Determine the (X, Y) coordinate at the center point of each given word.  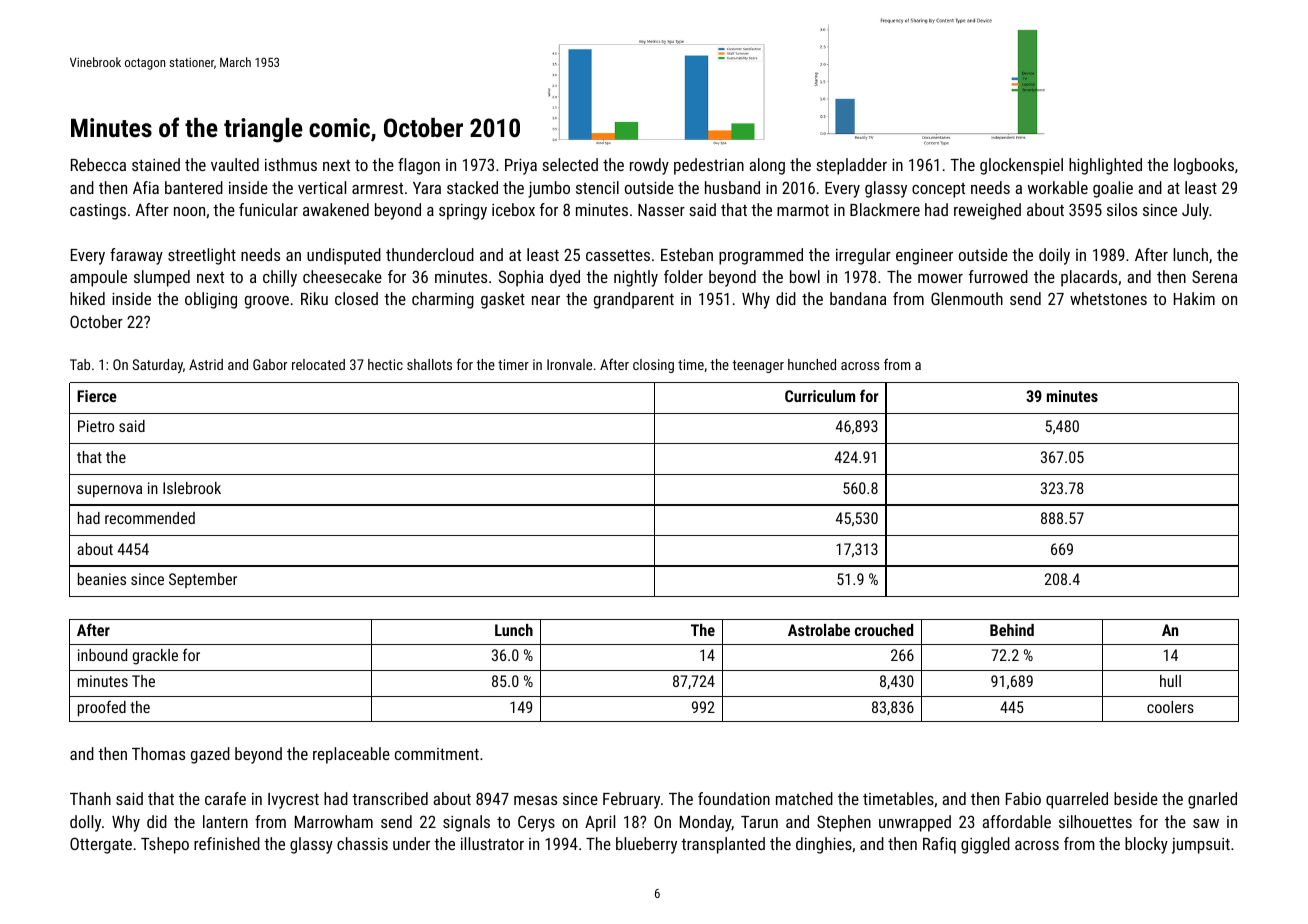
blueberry (646, 845)
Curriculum (820, 396)
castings (98, 212)
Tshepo (165, 845)
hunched (812, 364)
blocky (1146, 845)
